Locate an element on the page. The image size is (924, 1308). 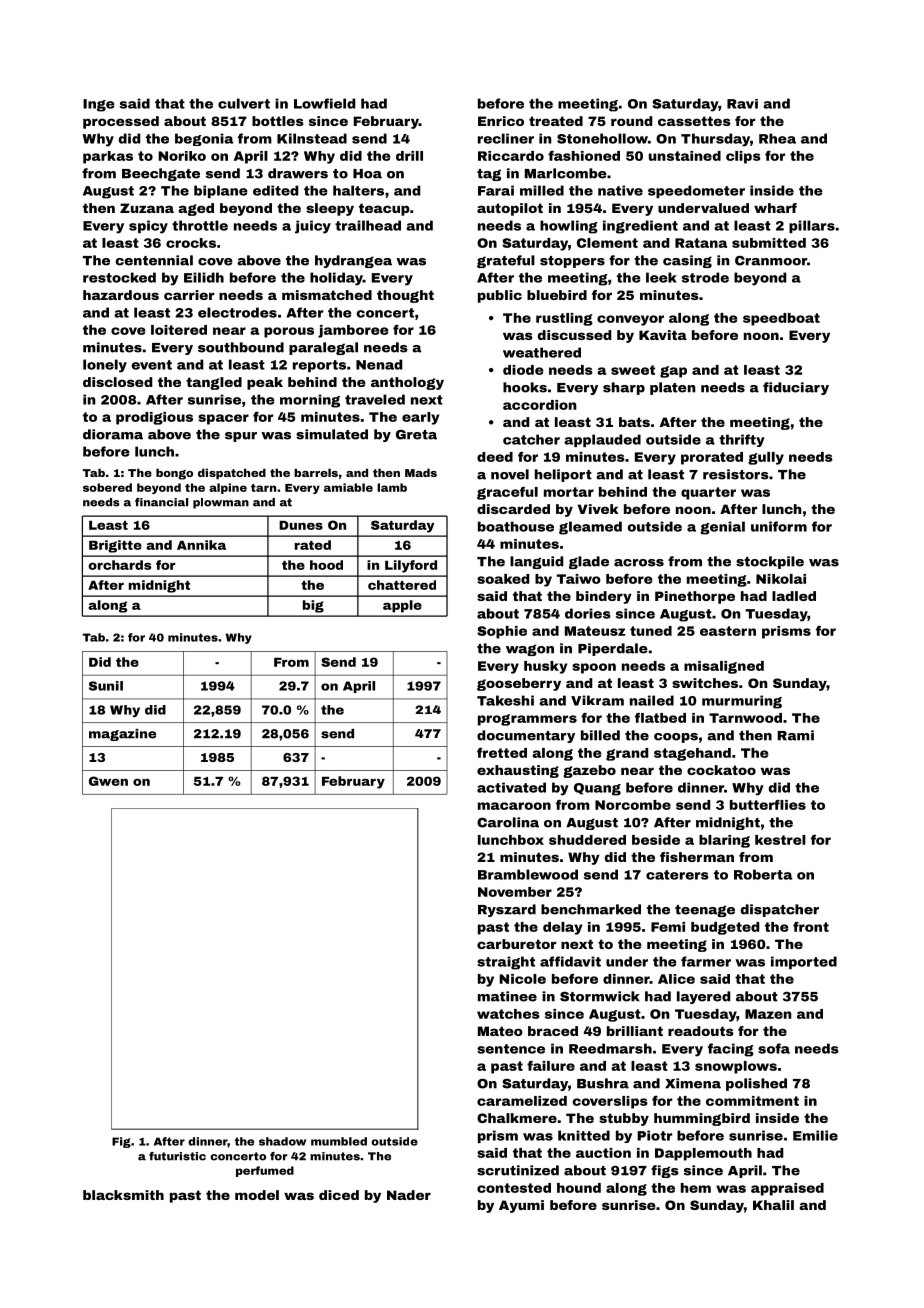
restocked is located at coordinates (119, 277).
